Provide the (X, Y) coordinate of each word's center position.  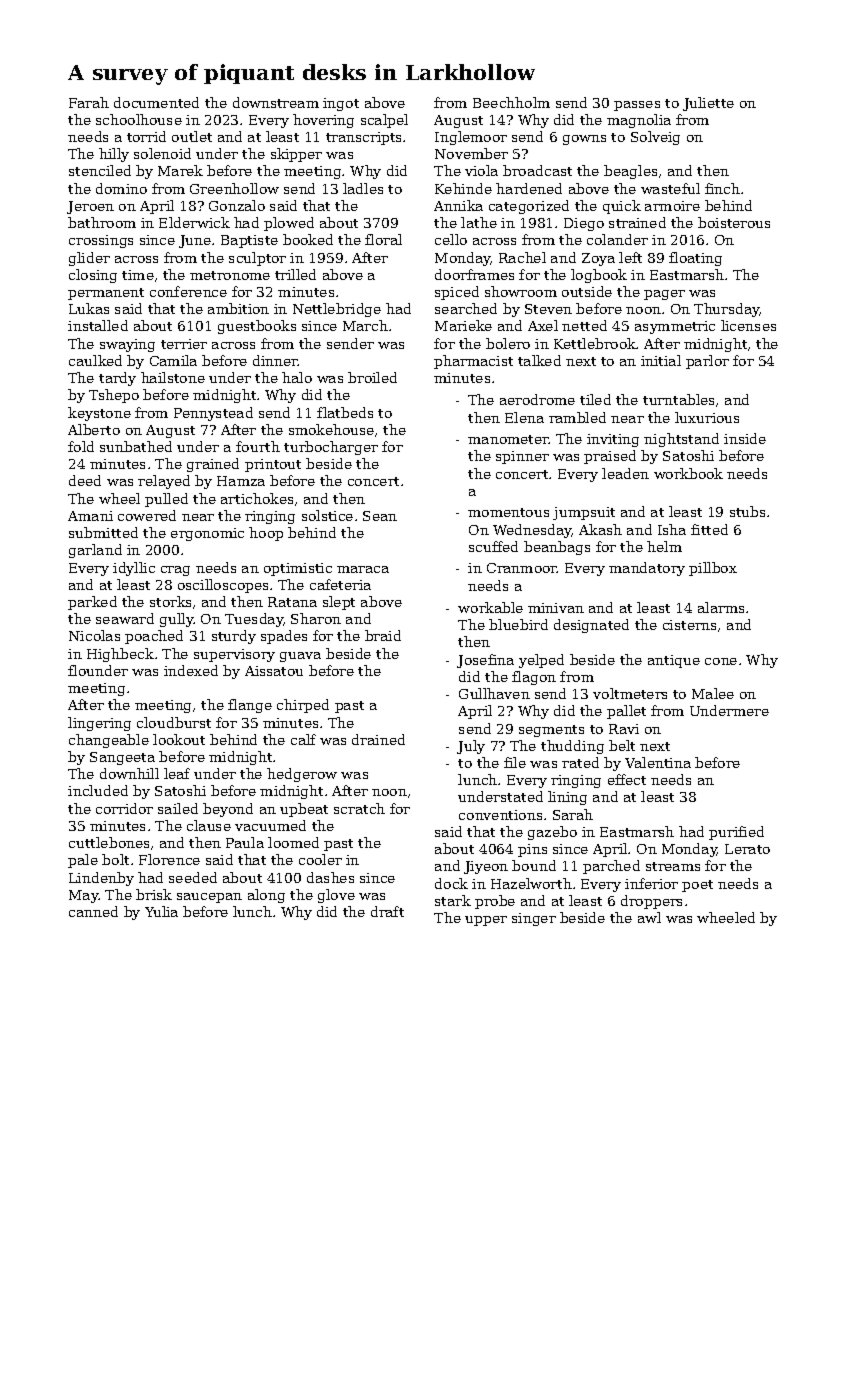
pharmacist (473, 362)
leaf (177, 773)
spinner (522, 457)
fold (81, 446)
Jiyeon (486, 867)
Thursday (727, 310)
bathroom (102, 222)
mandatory (647, 569)
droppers (651, 902)
